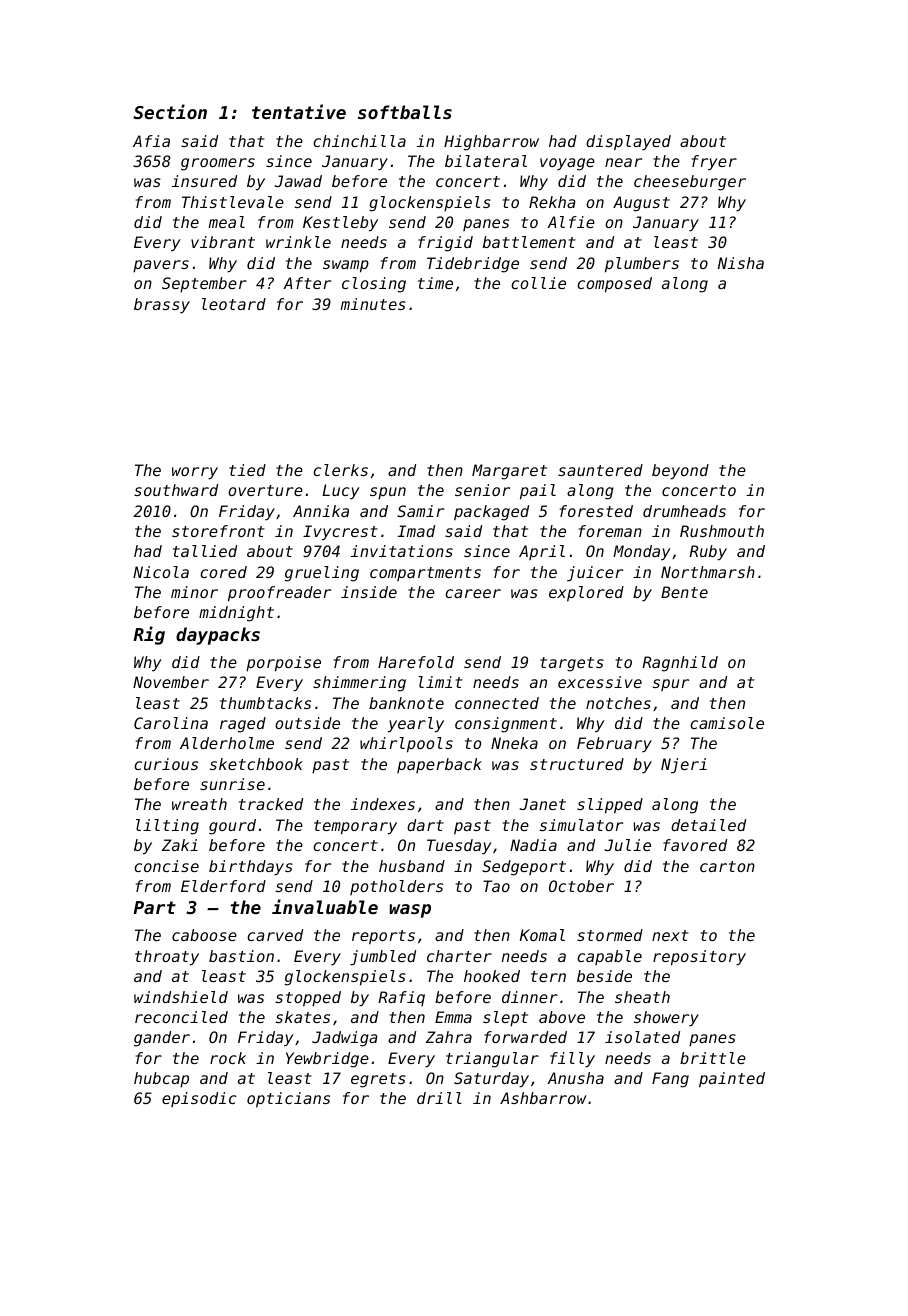 The height and width of the document is (1316, 908). Describe the element at coordinates (714, 163) in the document. I see `fryer` at that location.
